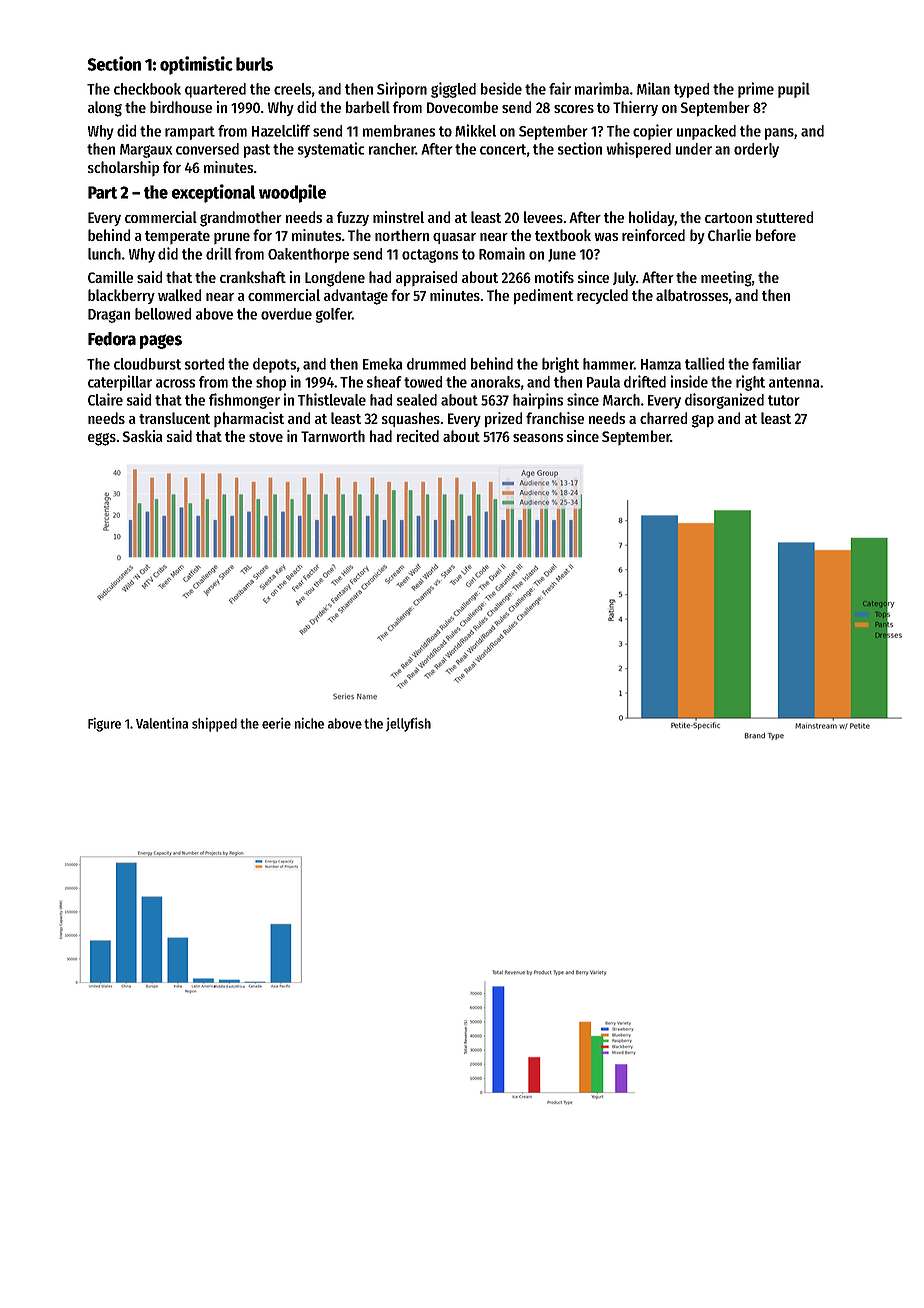  What do you see at coordinates (602, 296) in the screenshot?
I see `recycled` at bounding box center [602, 296].
